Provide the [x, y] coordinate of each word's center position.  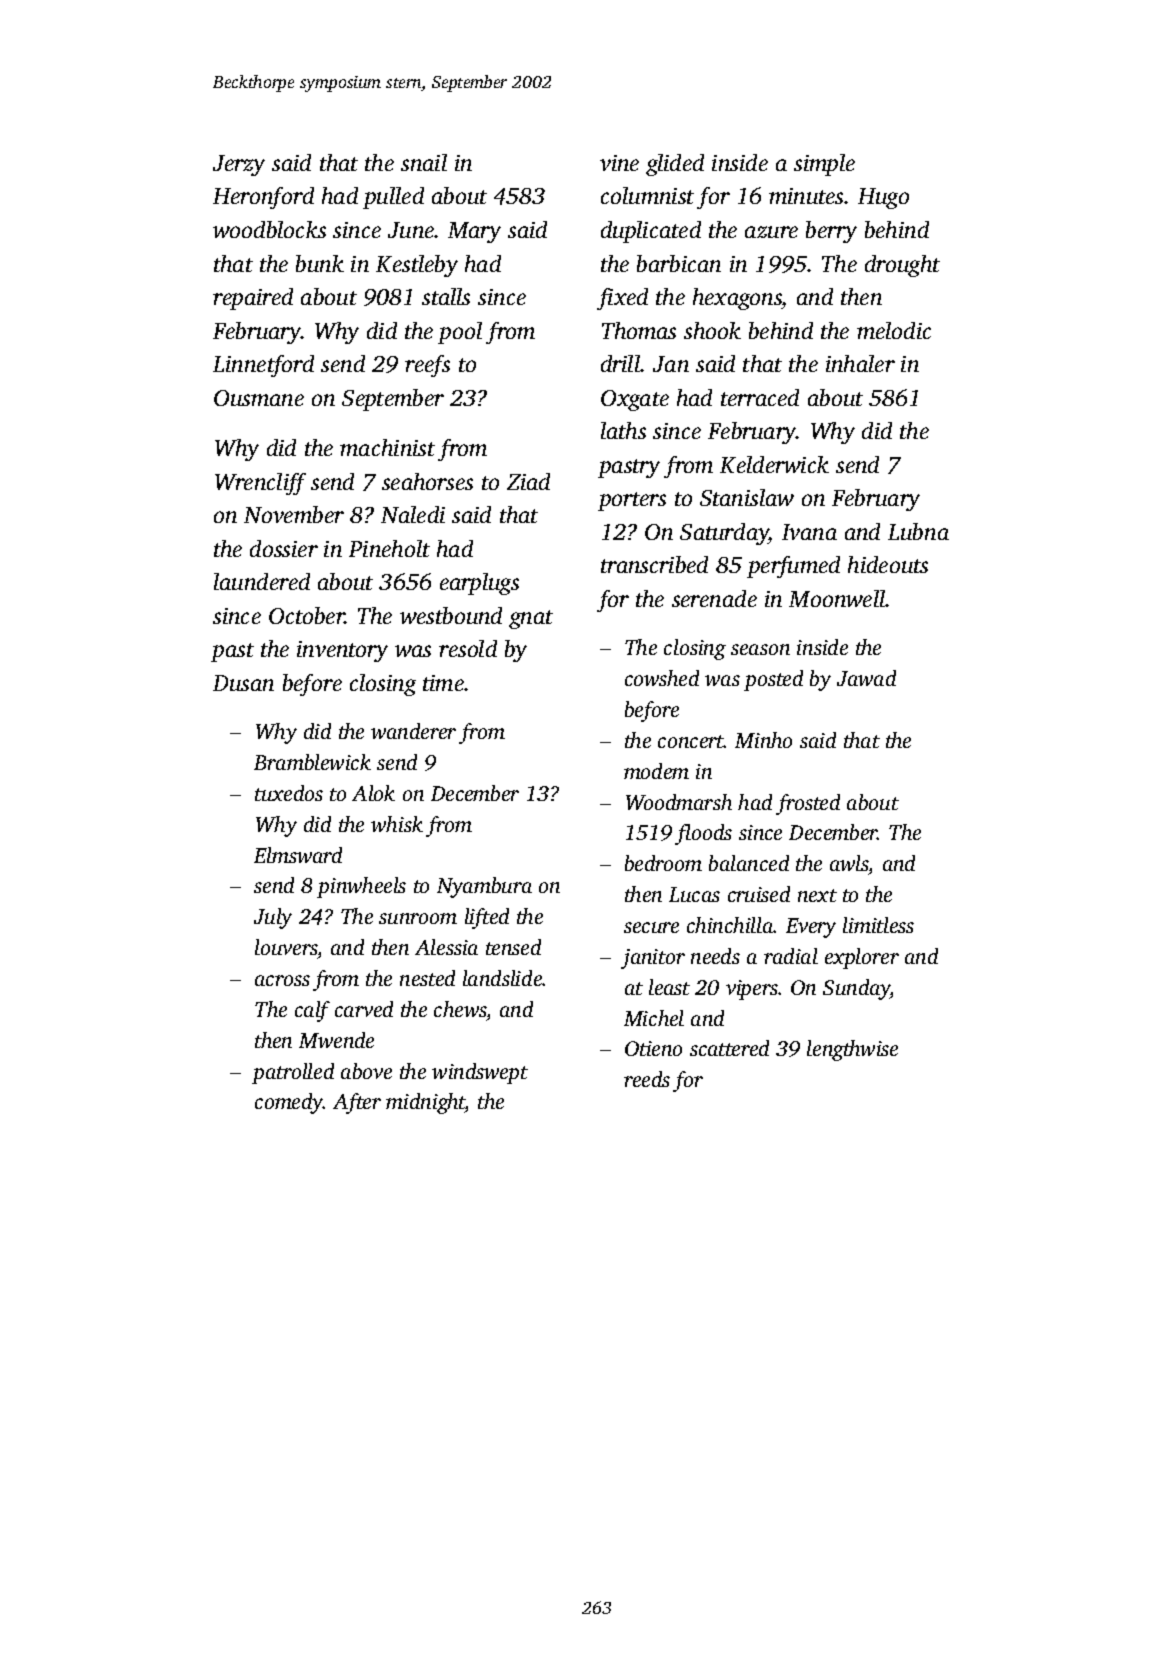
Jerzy [239, 165]
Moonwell [837, 598]
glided [675, 165]
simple [824, 165]
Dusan [243, 683]
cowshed [662, 678]
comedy [289, 1103]
